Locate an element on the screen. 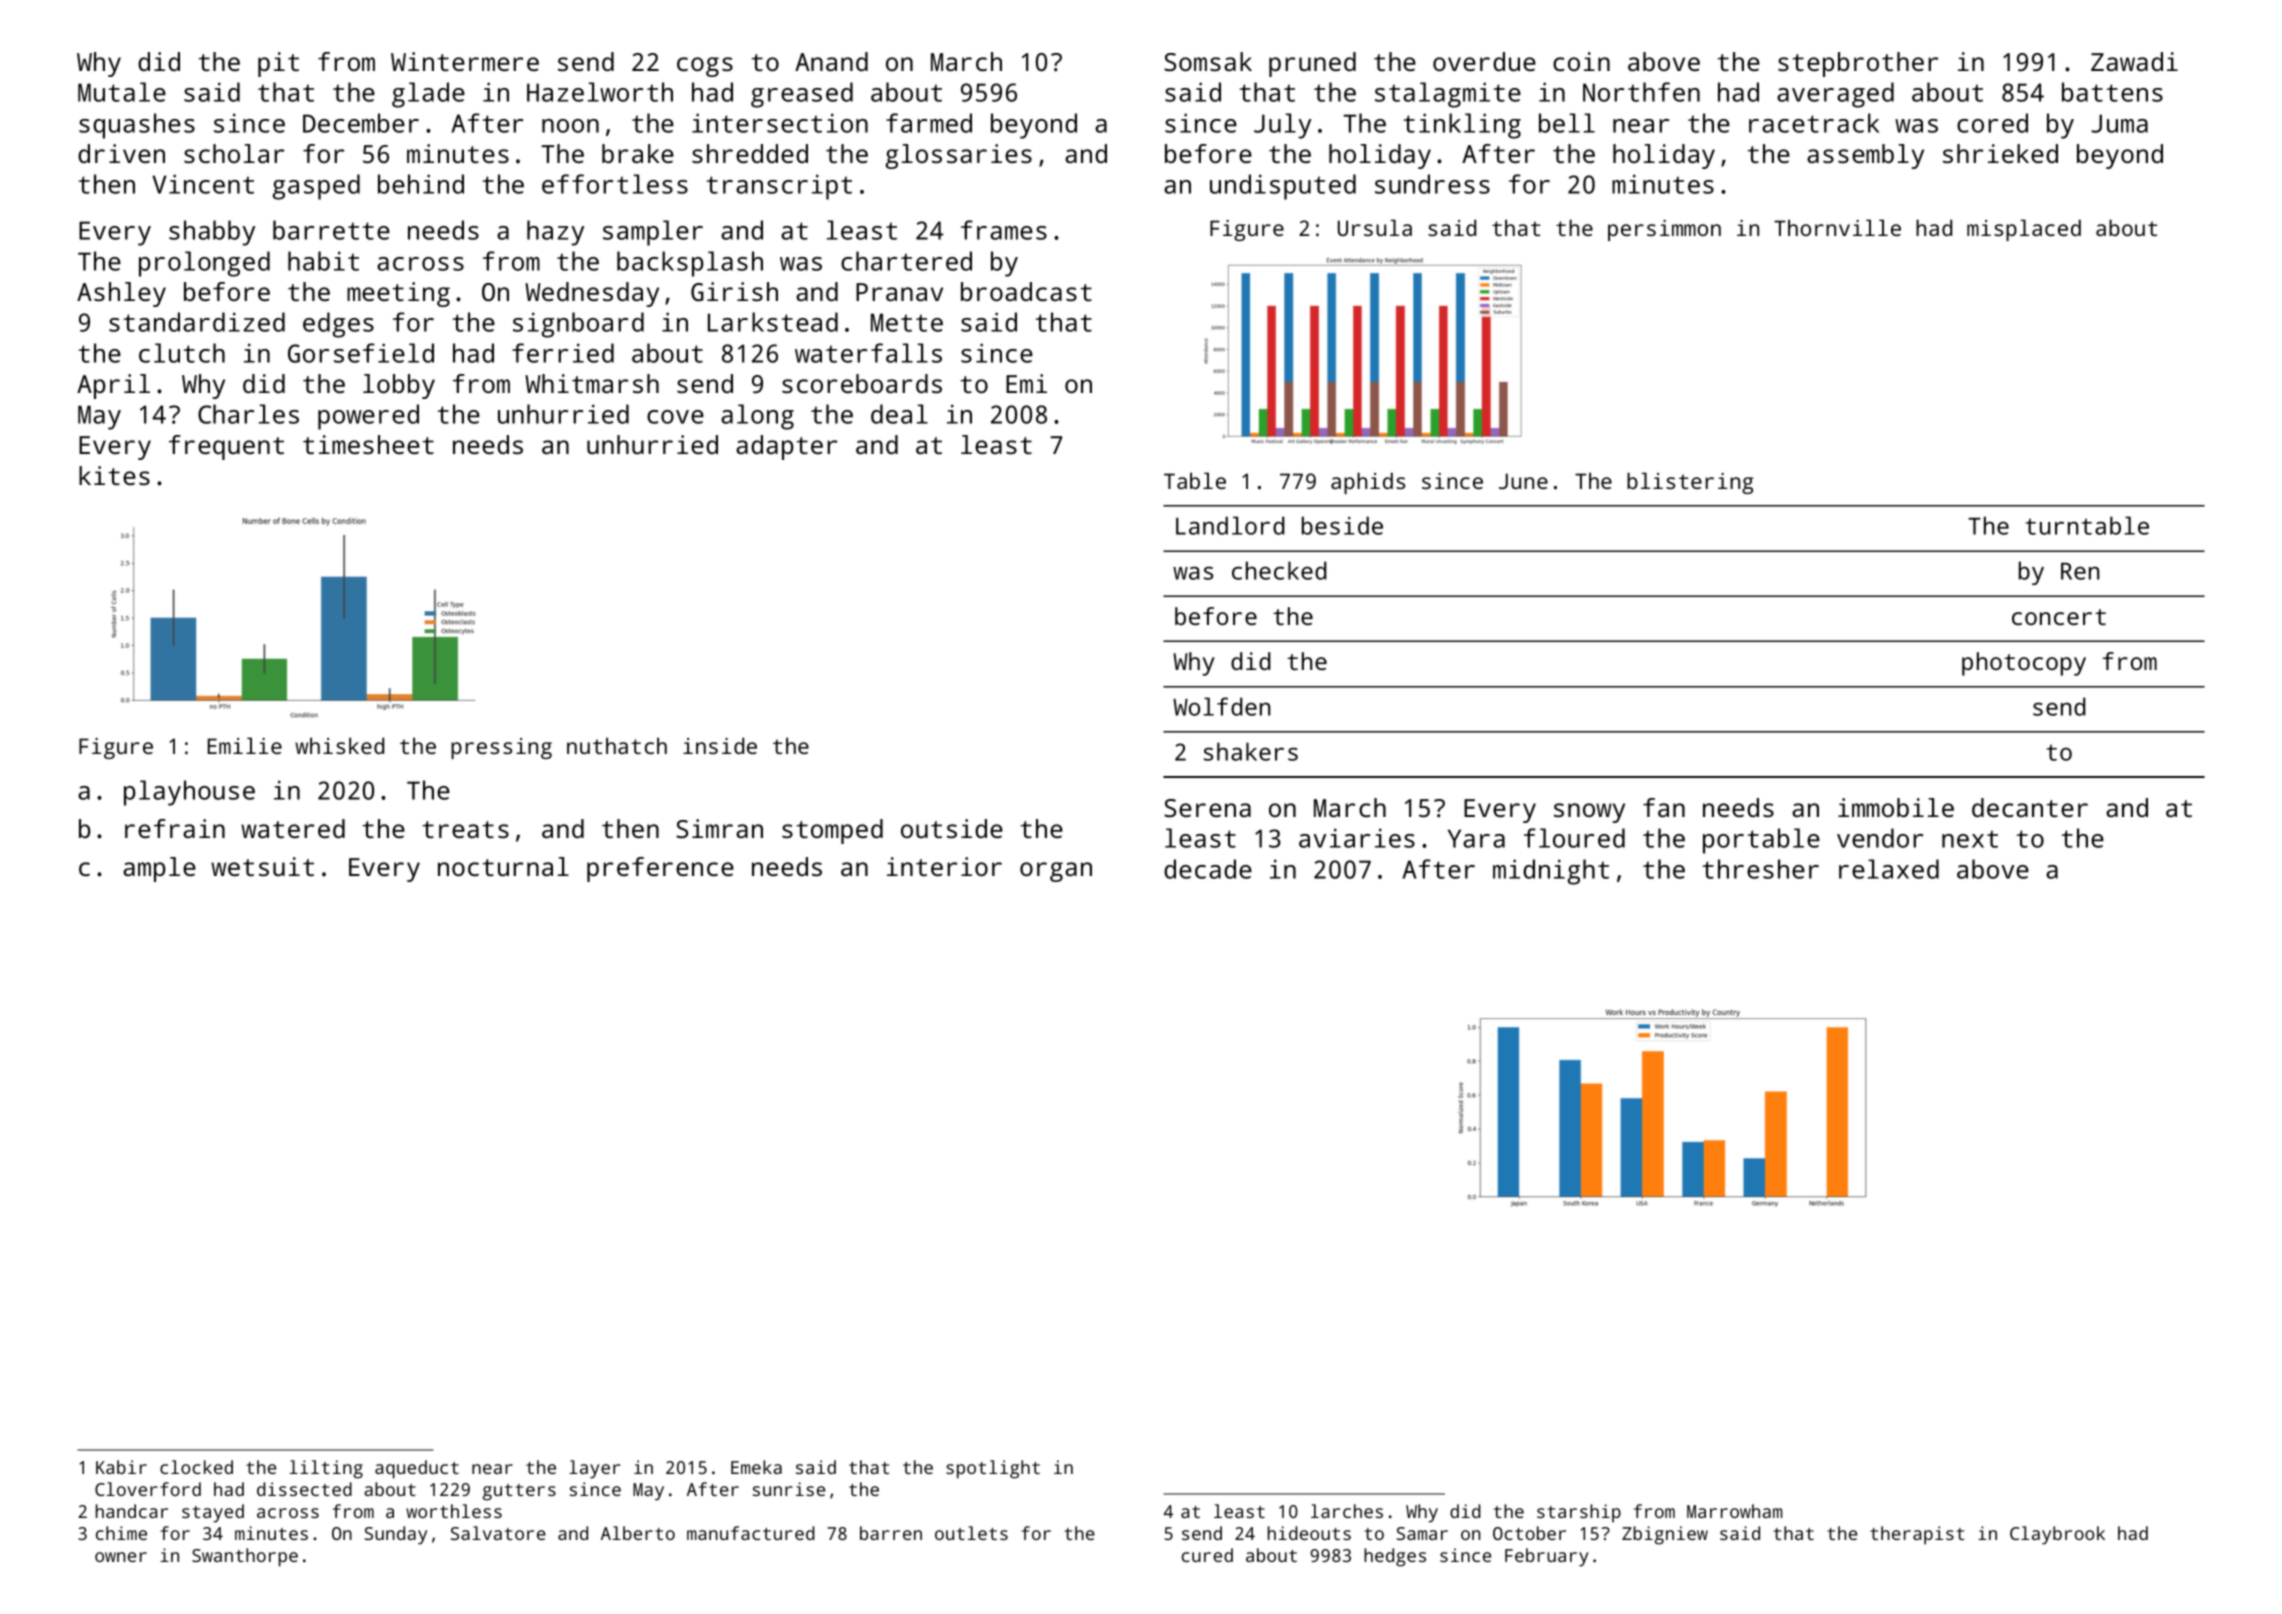 The width and height of the screenshot is (2282, 1614). Wintermere is located at coordinates (465, 61).
